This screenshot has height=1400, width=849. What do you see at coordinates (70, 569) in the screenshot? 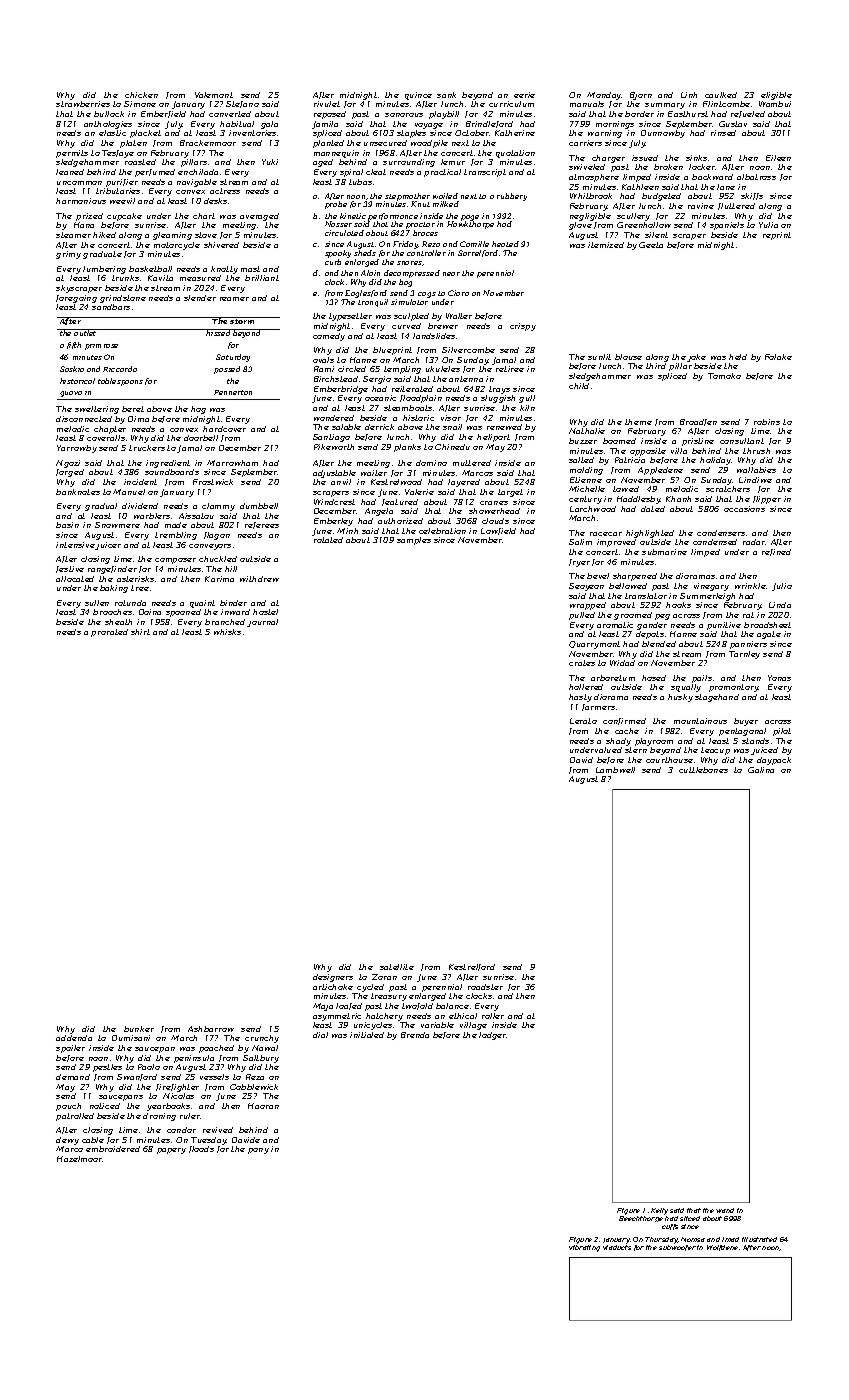
I see `festive` at bounding box center [70, 569].
